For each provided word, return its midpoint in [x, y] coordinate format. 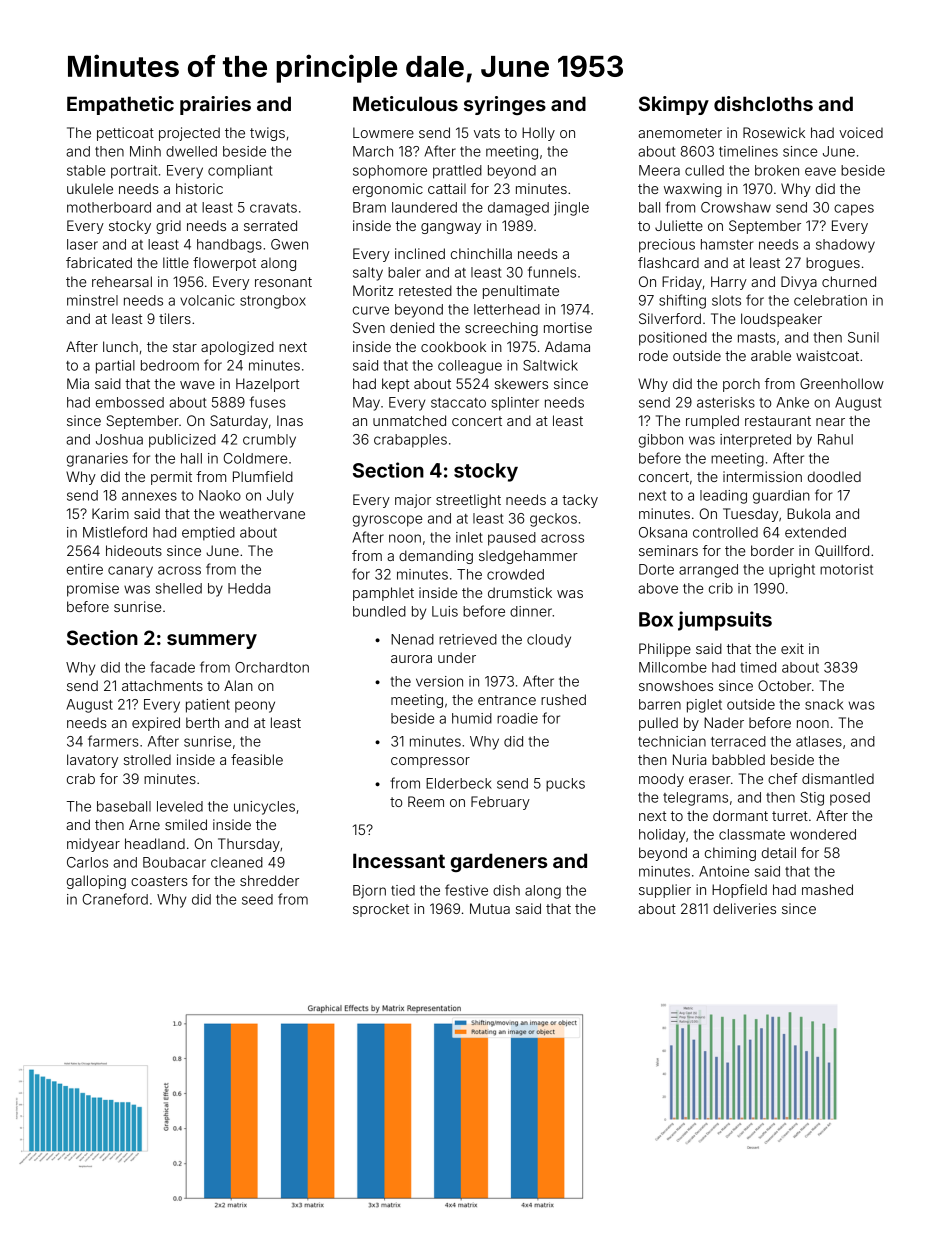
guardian [781, 497]
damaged [518, 209]
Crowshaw [736, 207]
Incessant [399, 860]
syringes [505, 105]
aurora [411, 659]
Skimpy [674, 105]
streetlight [468, 501]
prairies [215, 105]
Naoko [220, 495]
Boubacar [174, 862]
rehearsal [122, 281]
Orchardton [272, 667]
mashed [827, 889]
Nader [724, 722]
